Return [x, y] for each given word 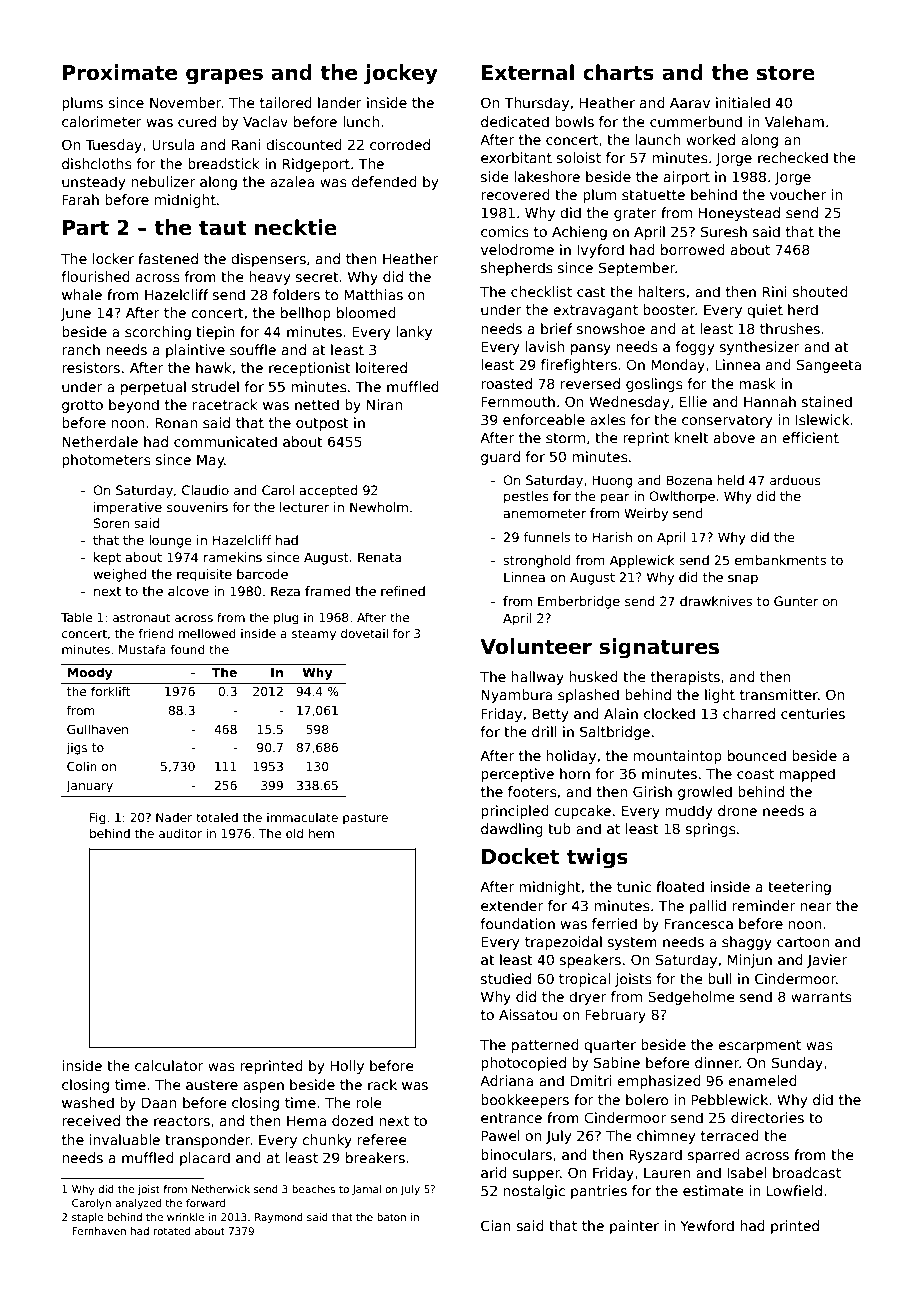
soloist [579, 157]
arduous [795, 480]
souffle [253, 349]
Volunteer [536, 646]
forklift [111, 691]
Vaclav [265, 121]
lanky [414, 333]
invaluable [125, 1139]
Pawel [500, 1135]
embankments [780, 560]
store [786, 73]
